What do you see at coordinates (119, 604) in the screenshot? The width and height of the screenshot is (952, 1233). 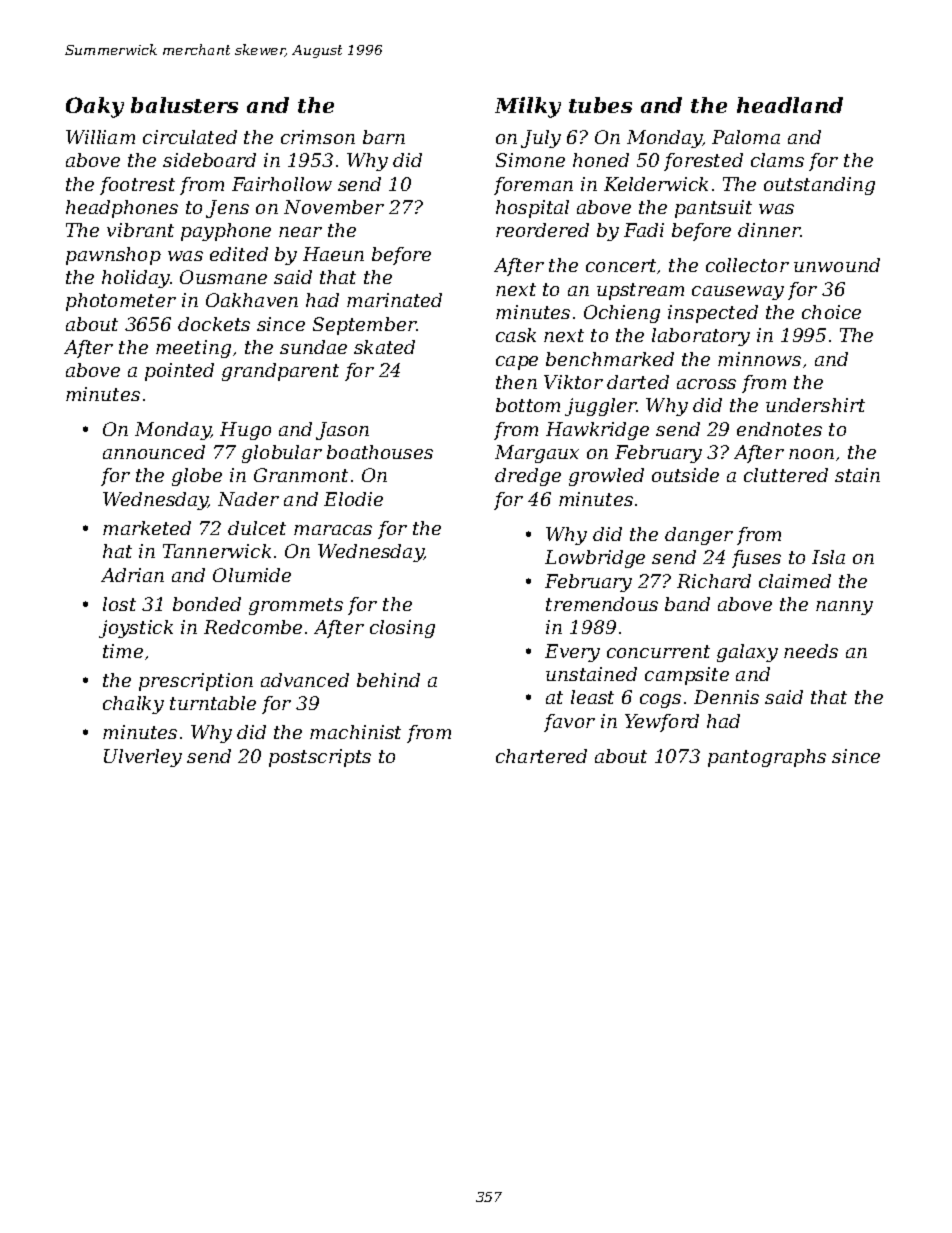 I see `lost` at bounding box center [119, 604].
